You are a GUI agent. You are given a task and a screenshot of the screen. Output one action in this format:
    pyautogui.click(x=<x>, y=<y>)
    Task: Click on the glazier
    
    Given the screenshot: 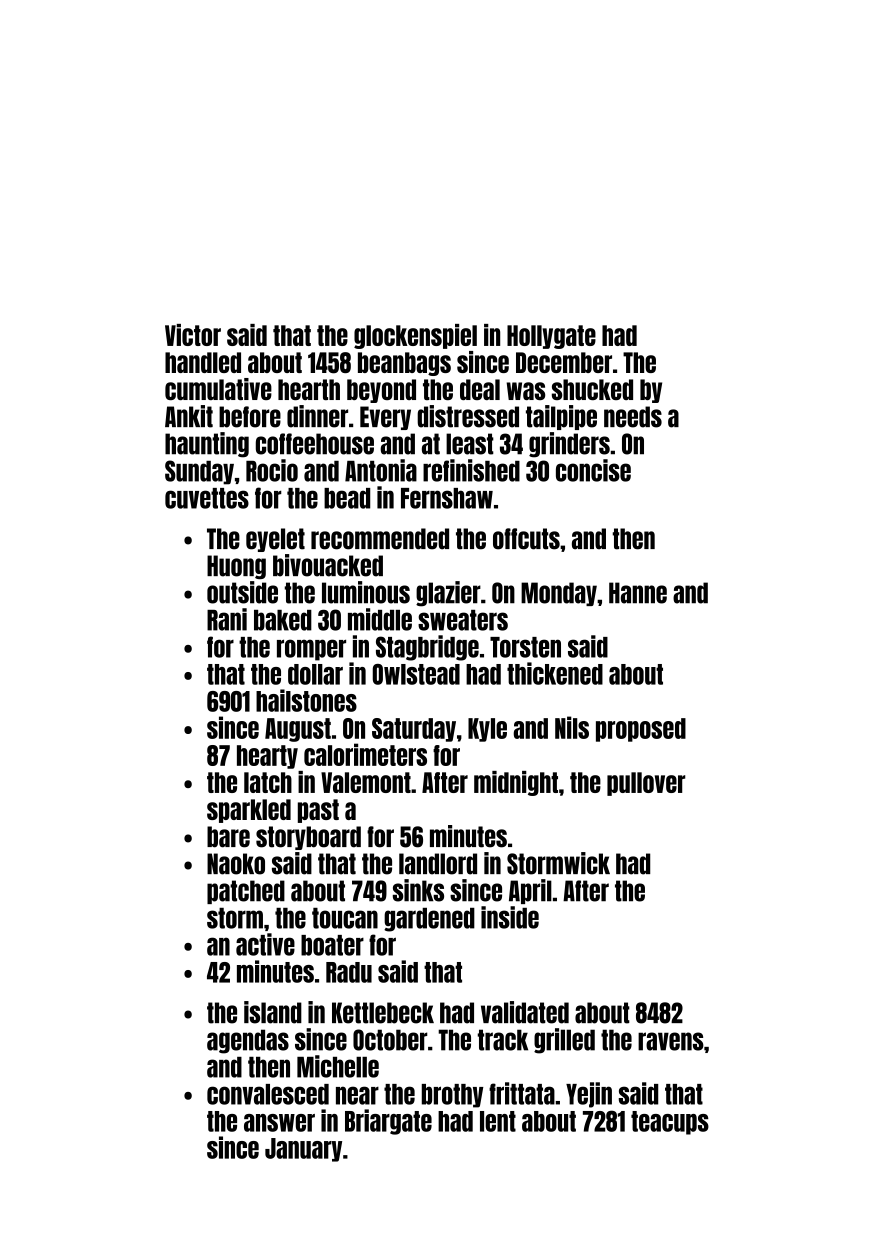 What is the action you would take?
    pyautogui.click(x=448, y=594)
